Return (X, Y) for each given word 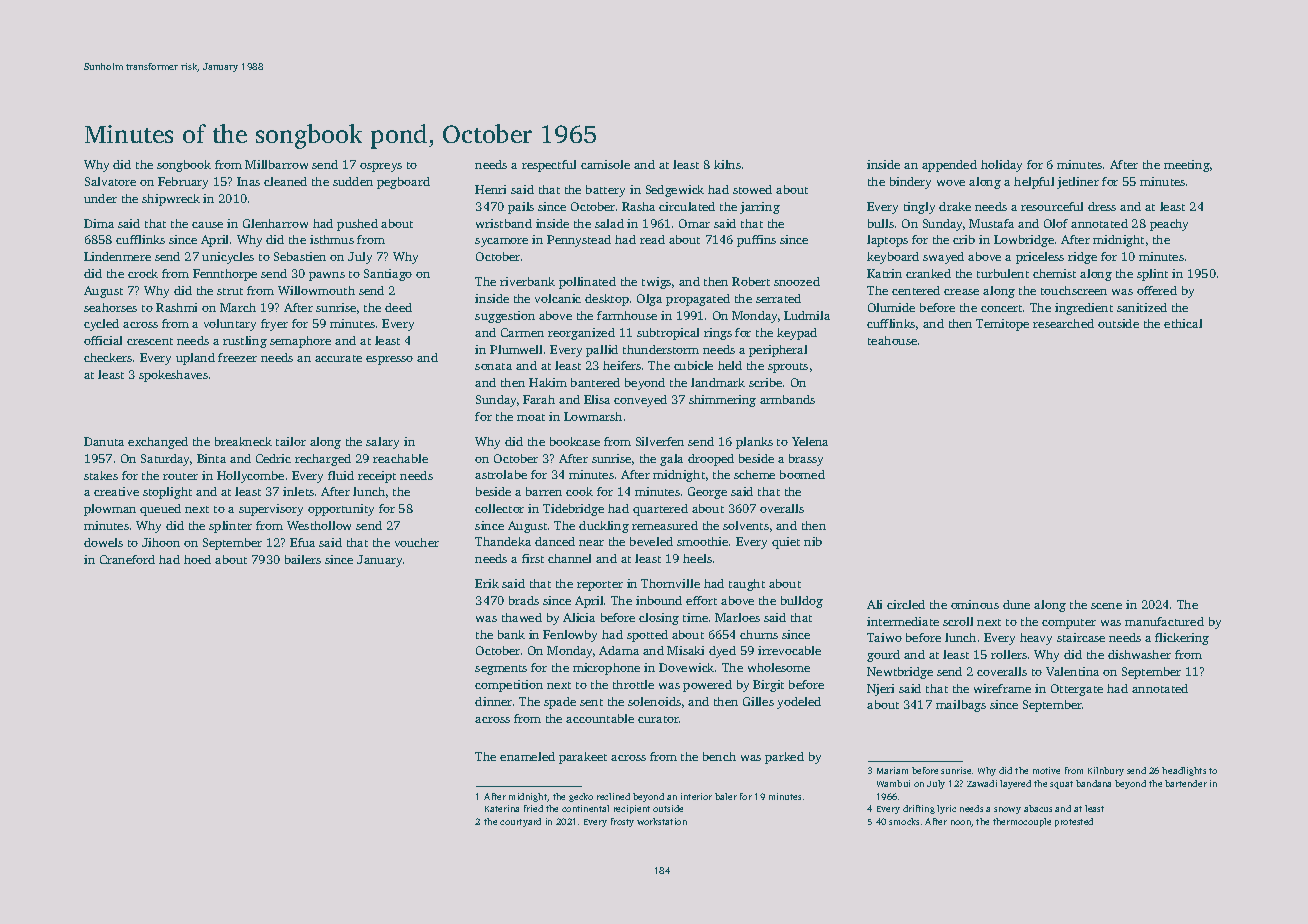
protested (1074, 822)
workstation (662, 821)
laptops (887, 241)
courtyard (520, 822)
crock (143, 273)
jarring (760, 208)
